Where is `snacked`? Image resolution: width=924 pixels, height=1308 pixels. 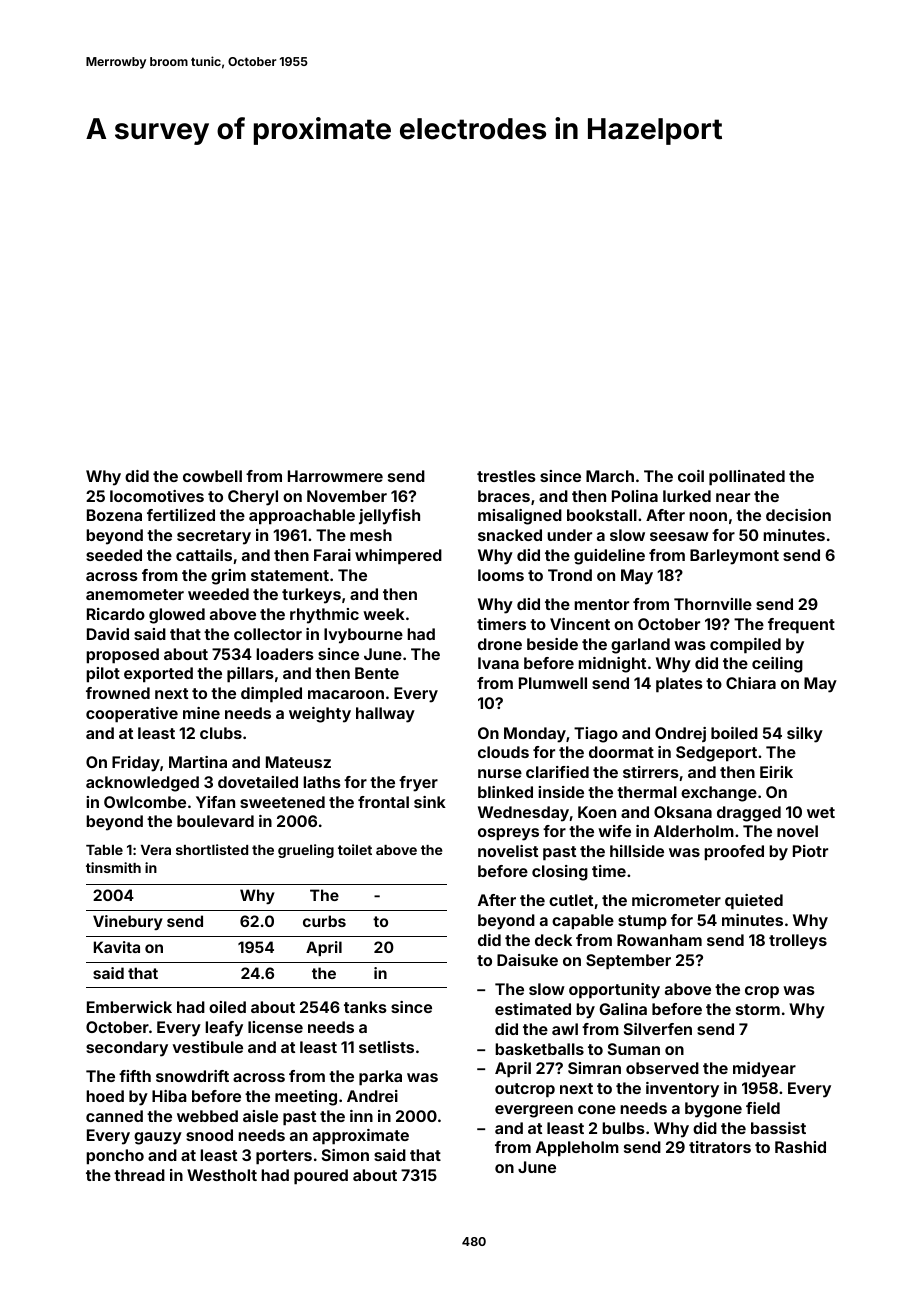
snacked is located at coordinates (510, 535).
